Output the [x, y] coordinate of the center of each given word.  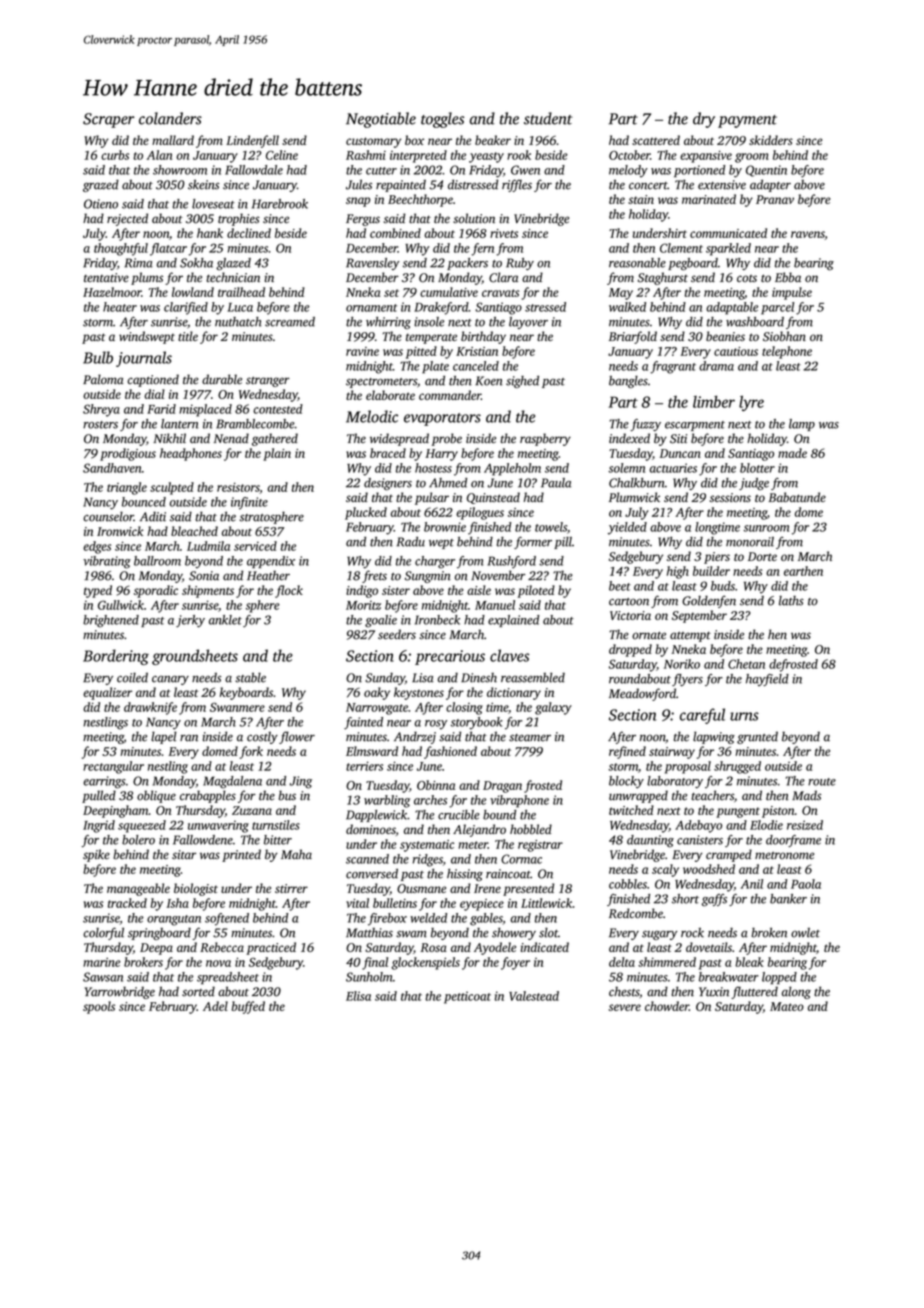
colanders [170, 118]
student [548, 118]
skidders [771, 140]
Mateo [787, 1006]
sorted [198, 991]
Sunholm [369, 977]
